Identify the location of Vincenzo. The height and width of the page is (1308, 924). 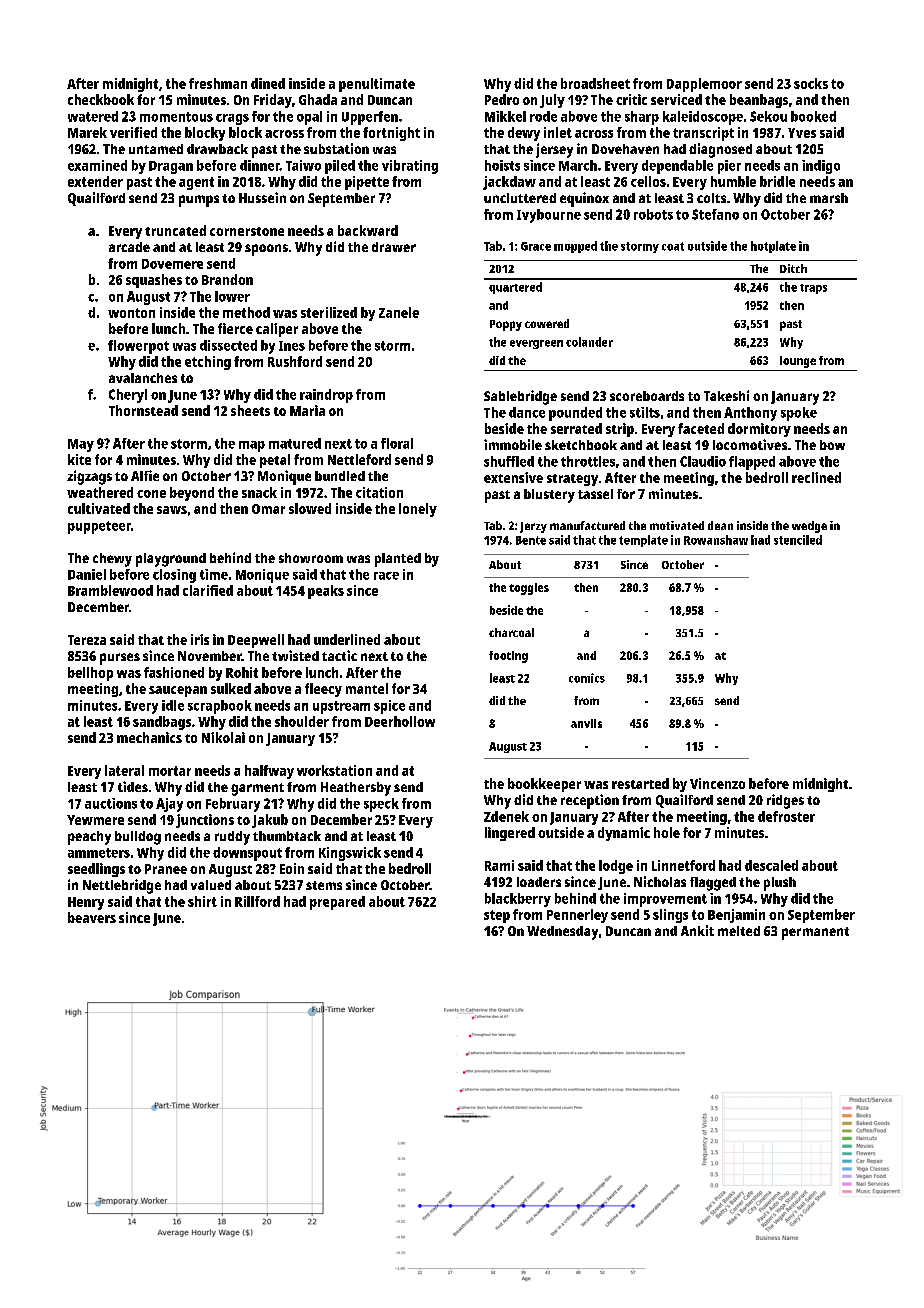
(717, 783).
